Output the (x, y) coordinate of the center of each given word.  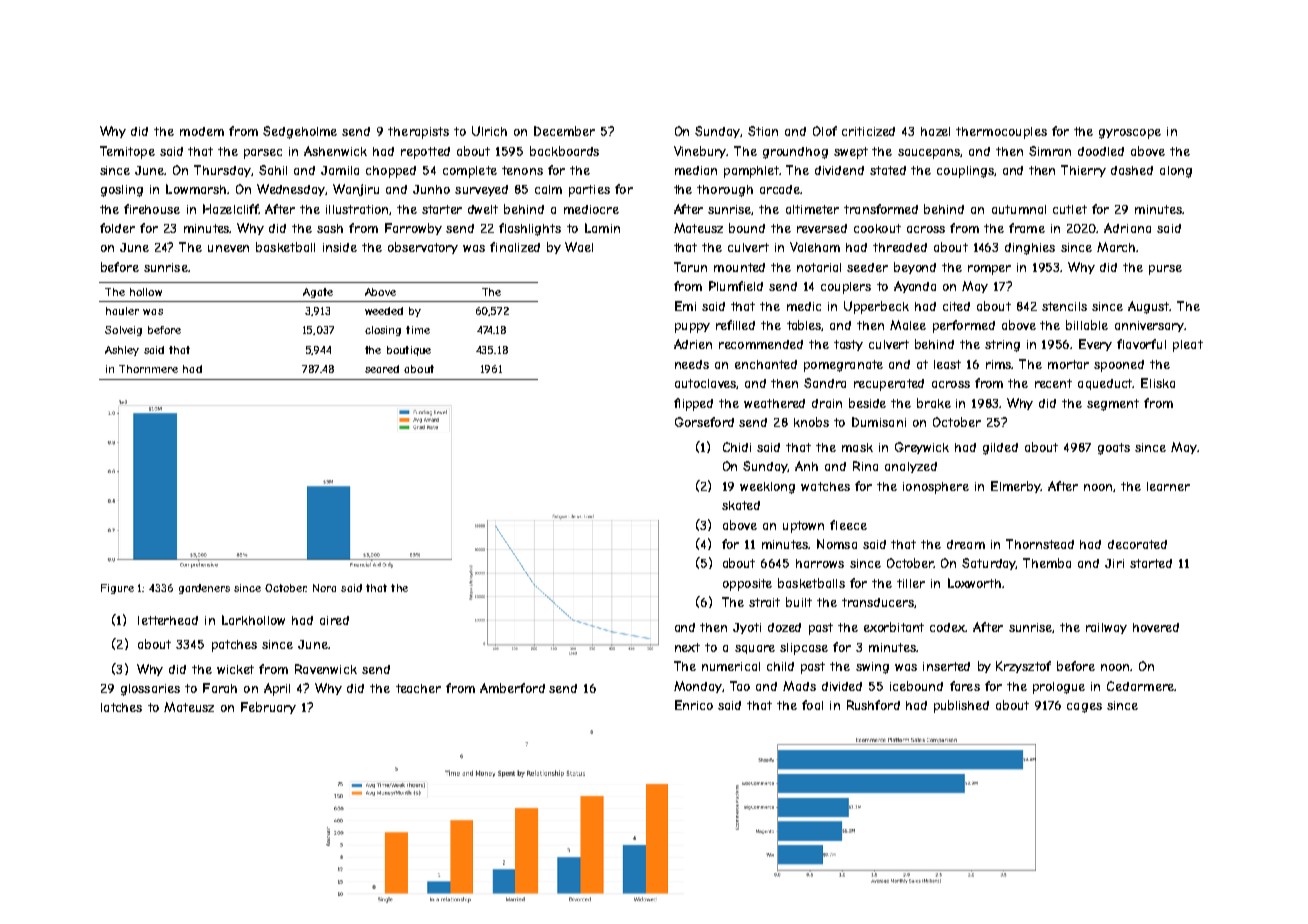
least (947, 364)
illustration (357, 209)
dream (966, 544)
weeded (384, 311)
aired (334, 620)
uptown (803, 527)
